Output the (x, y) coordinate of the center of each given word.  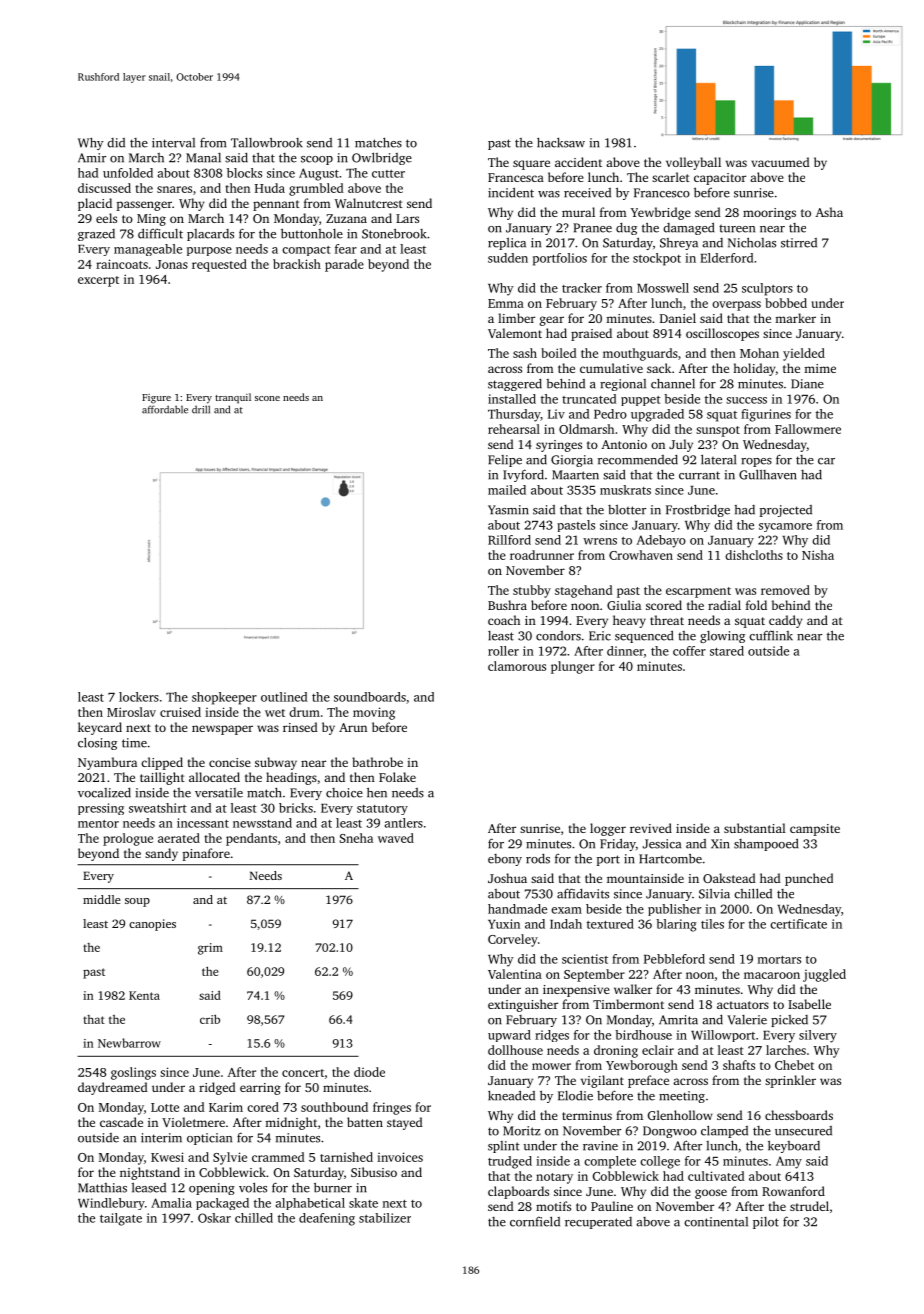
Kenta (144, 995)
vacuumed (780, 162)
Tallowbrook (266, 142)
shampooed (766, 844)
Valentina (515, 974)
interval (173, 143)
